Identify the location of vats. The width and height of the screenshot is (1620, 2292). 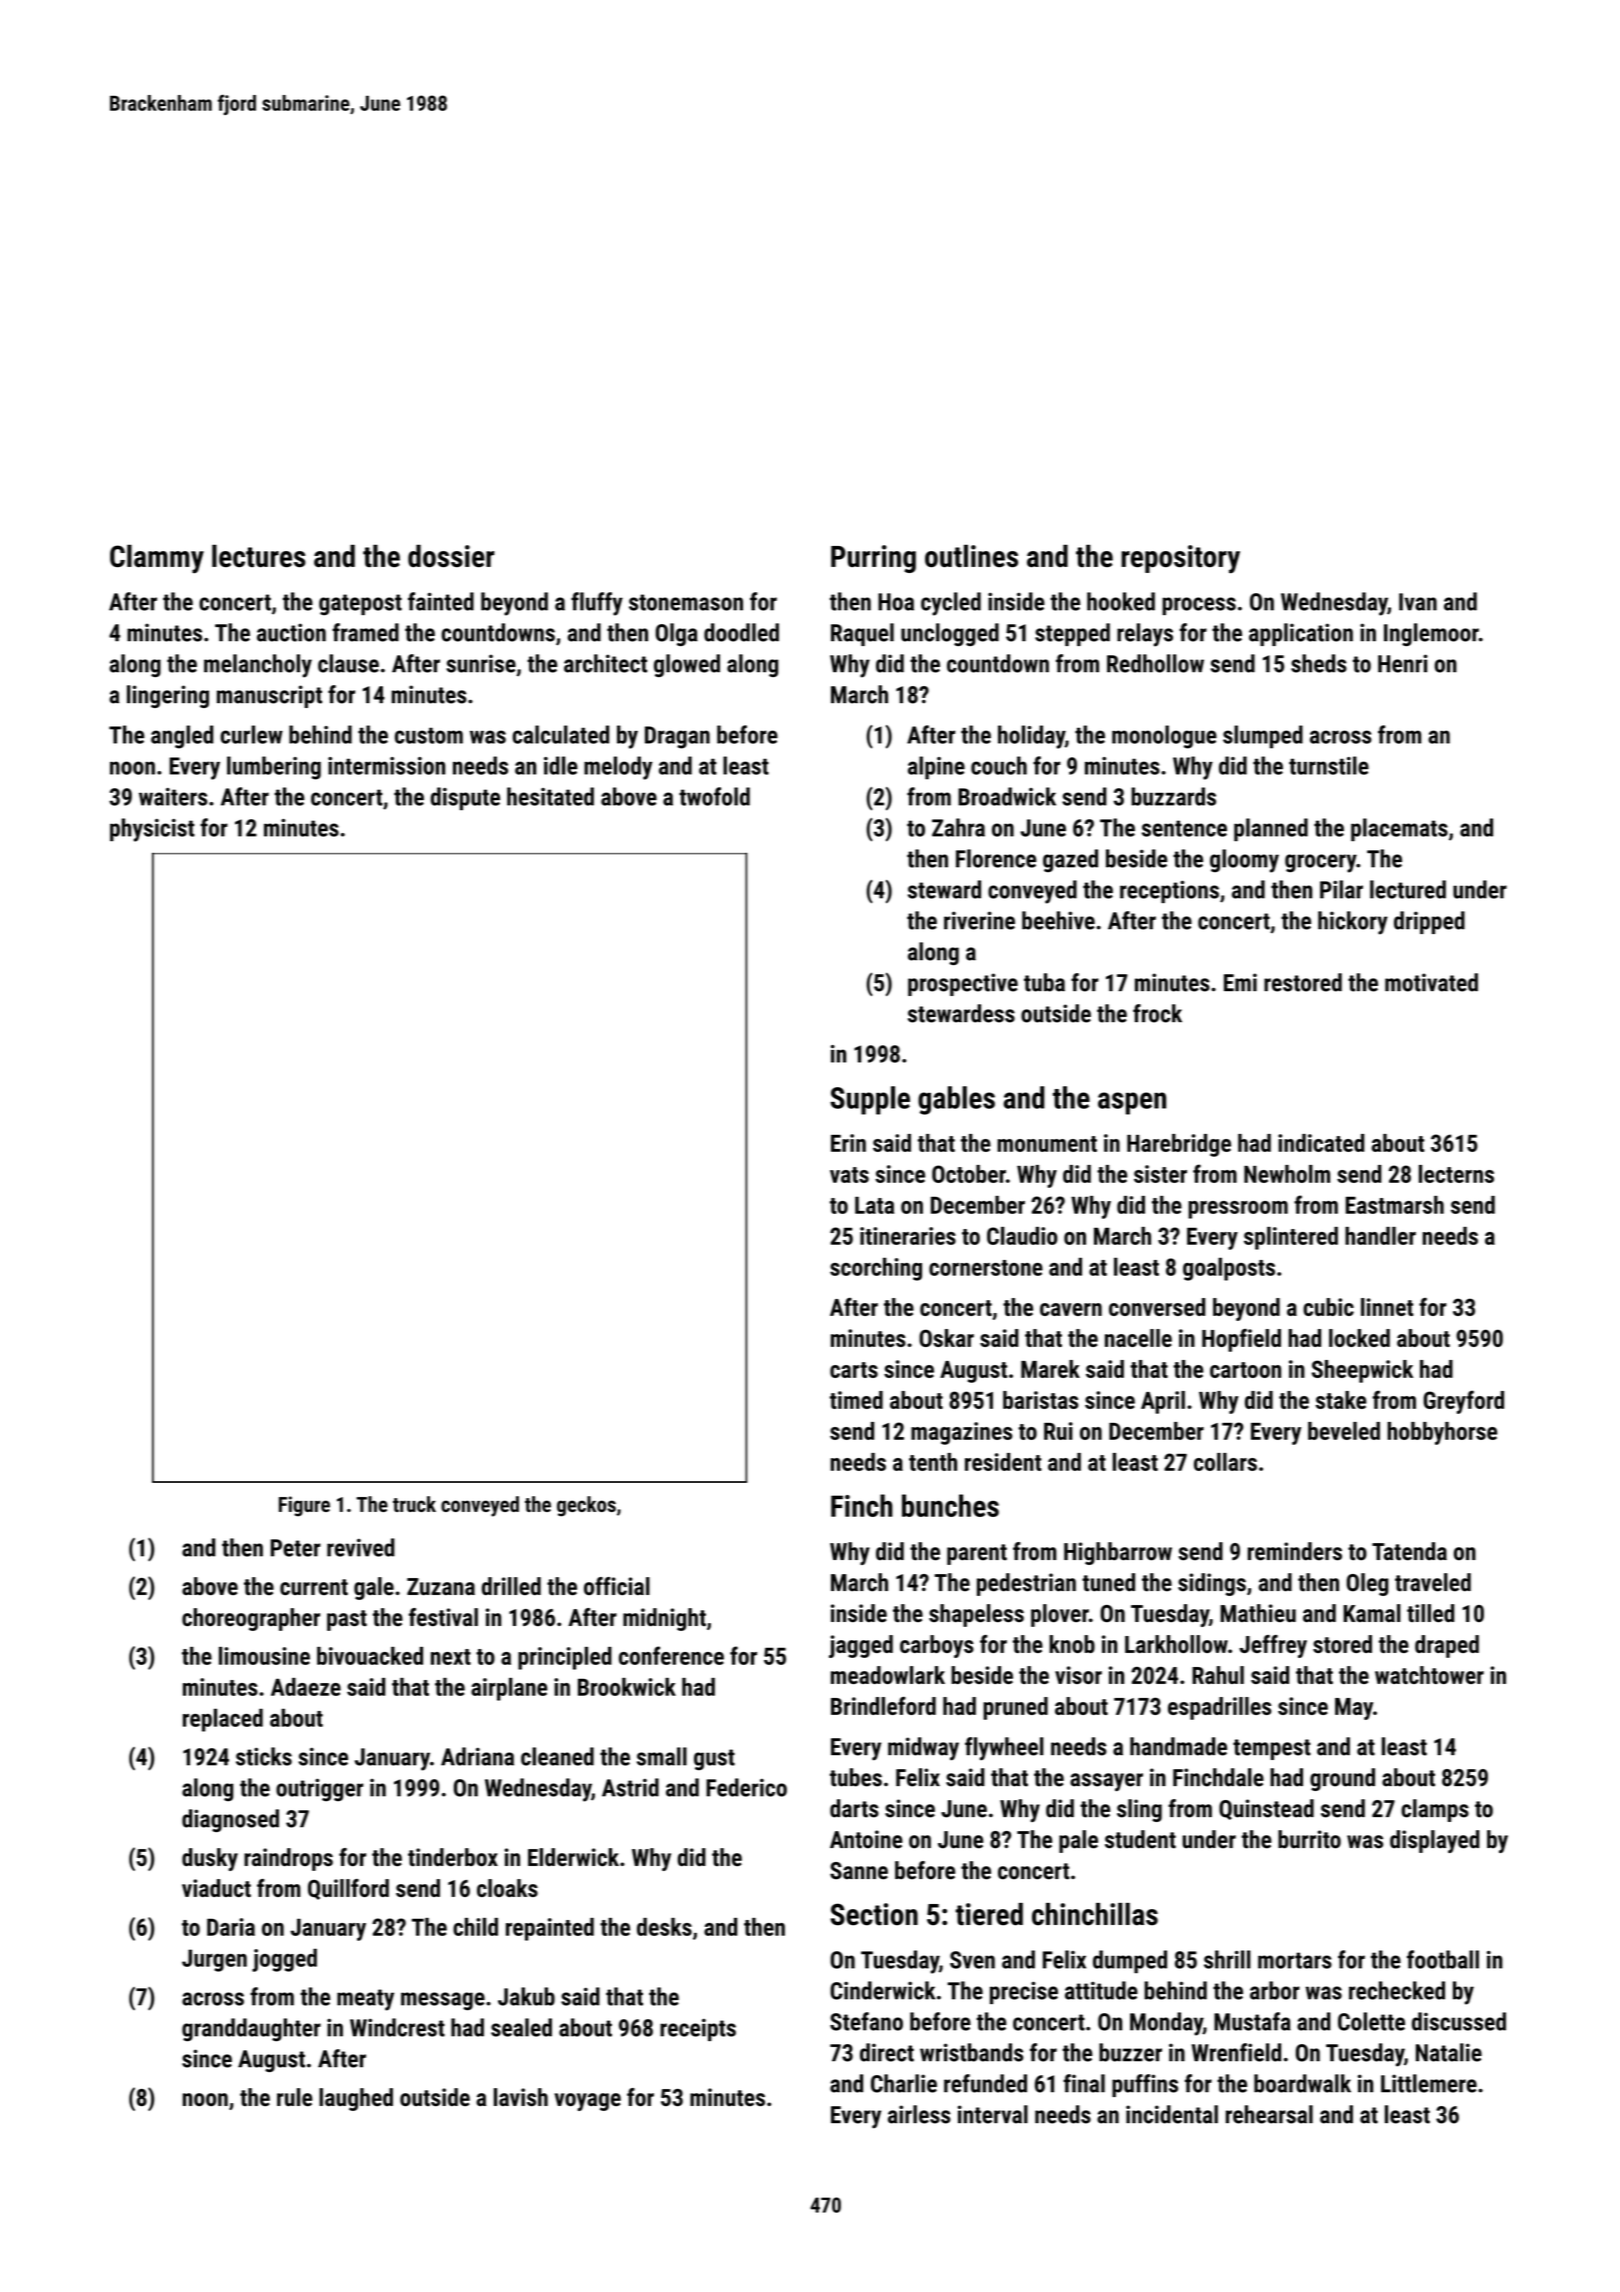
(849, 1175).
